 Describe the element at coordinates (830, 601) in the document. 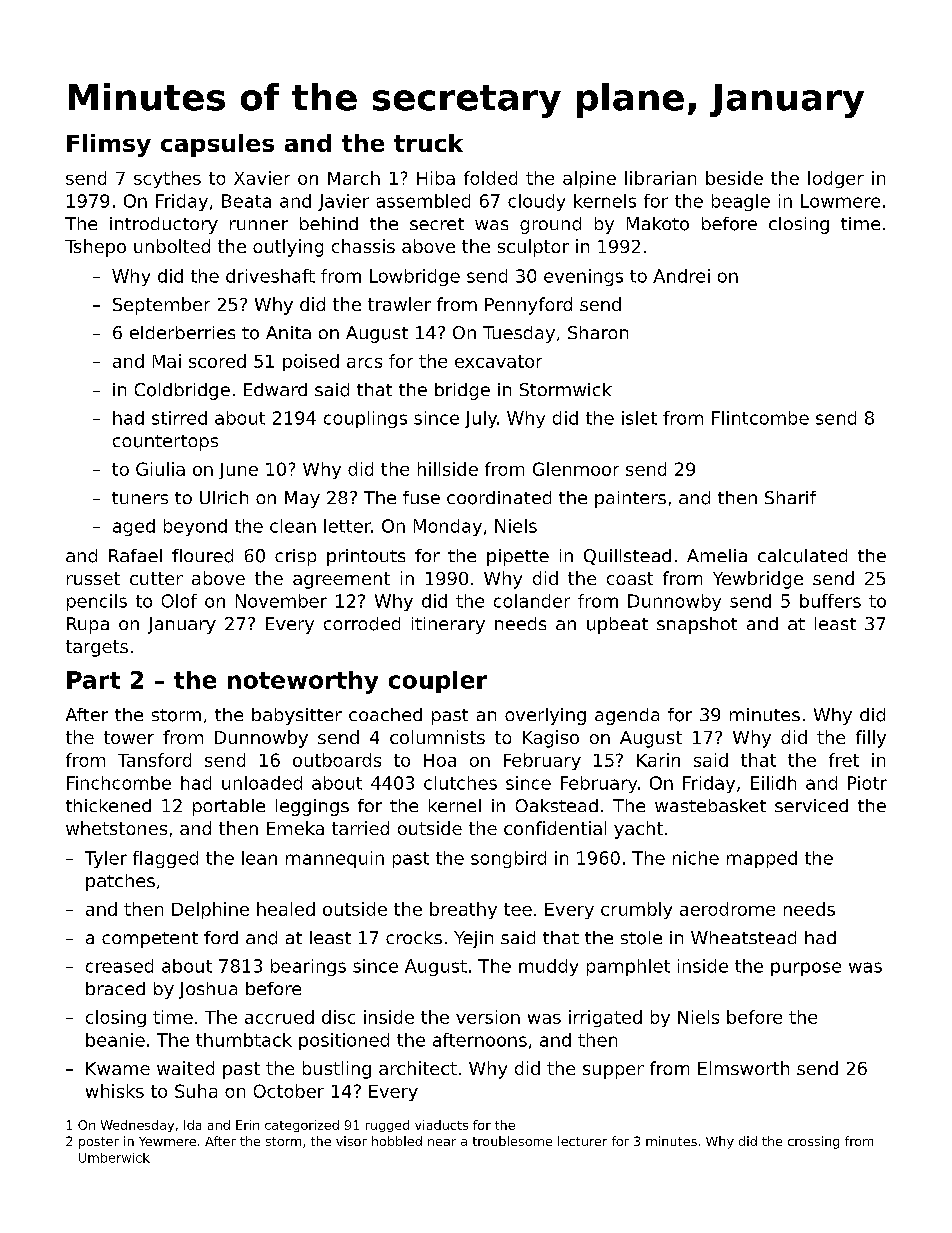

I see `buffers` at that location.
